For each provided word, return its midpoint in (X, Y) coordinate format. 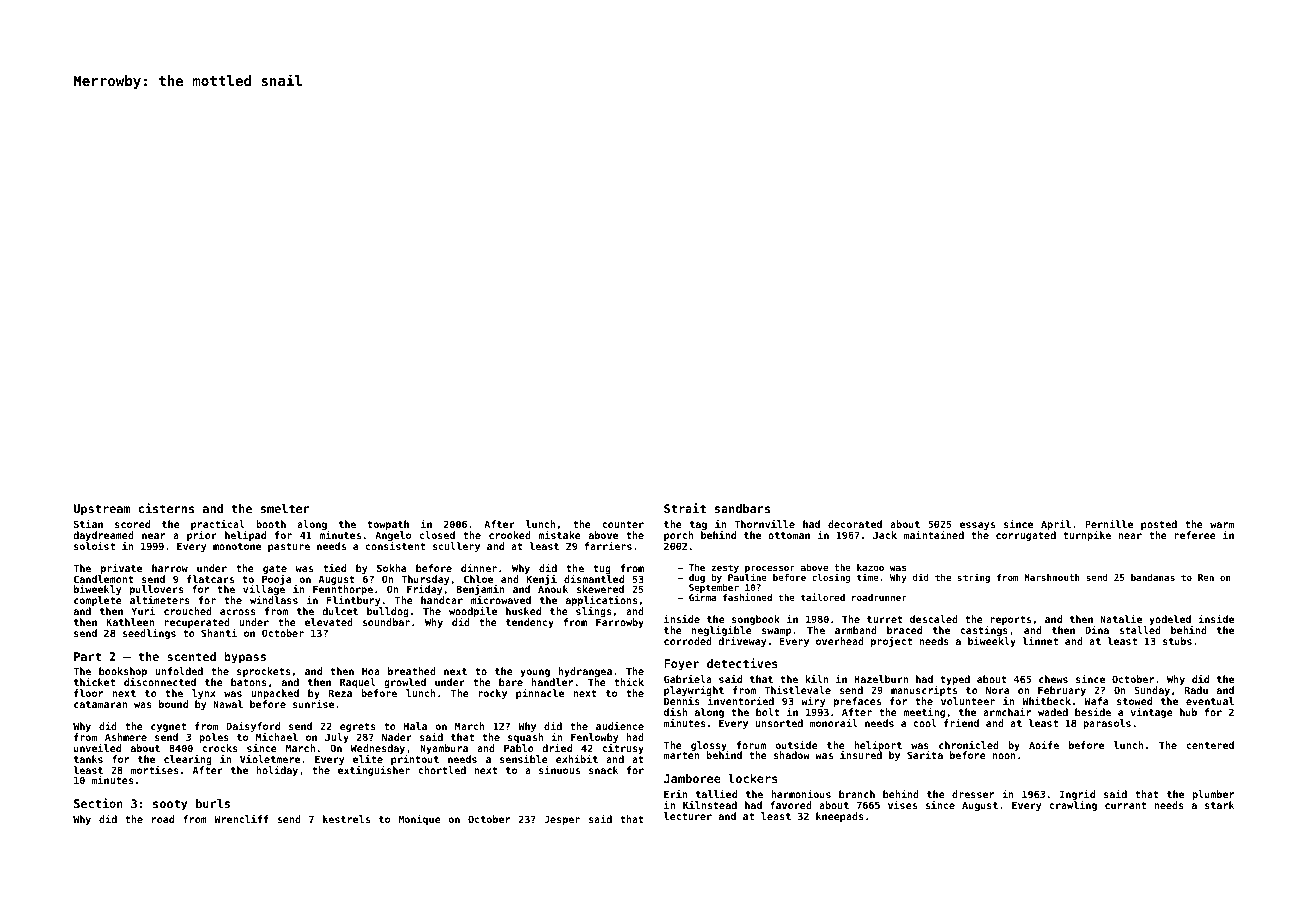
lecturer (688, 816)
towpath (388, 525)
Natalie (1121, 619)
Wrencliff (241, 819)
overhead (840, 641)
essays (977, 526)
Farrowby (620, 623)
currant (1125, 805)
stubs (1177, 641)
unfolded (179, 671)
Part (87, 656)
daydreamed (103, 536)
